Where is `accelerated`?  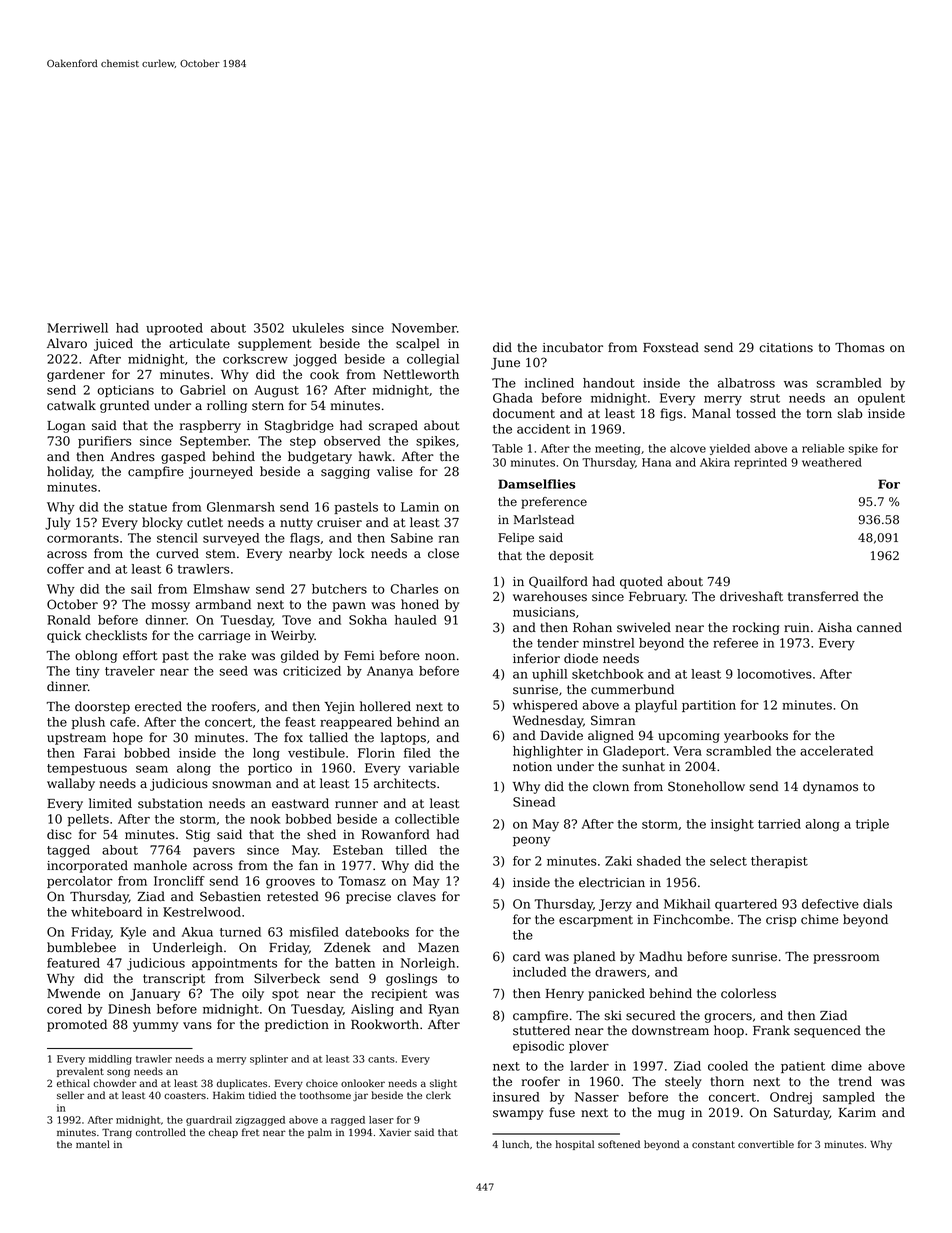
accelerated is located at coordinates (836, 751).
